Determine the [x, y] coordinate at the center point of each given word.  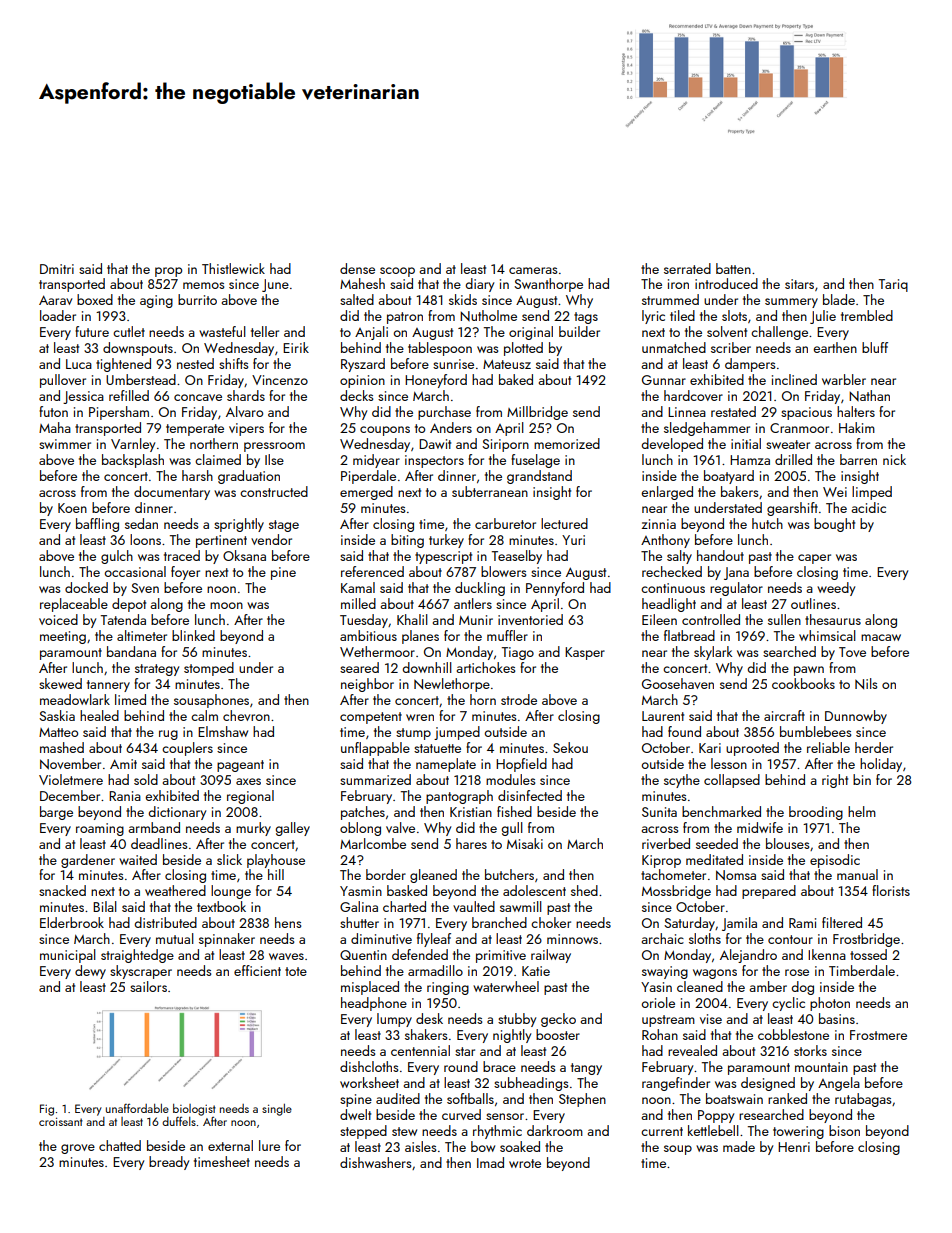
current [662, 1131]
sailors [148, 986]
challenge [779, 333]
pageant [240, 766]
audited [398, 1098]
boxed [95, 299]
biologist [194, 1110]
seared [359, 667]
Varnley [133, 445]
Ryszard [363, 365]
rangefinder [676, 1084]
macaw [881, 637]
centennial [420, 1050]
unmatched [674, 347]
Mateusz [507, 364]
